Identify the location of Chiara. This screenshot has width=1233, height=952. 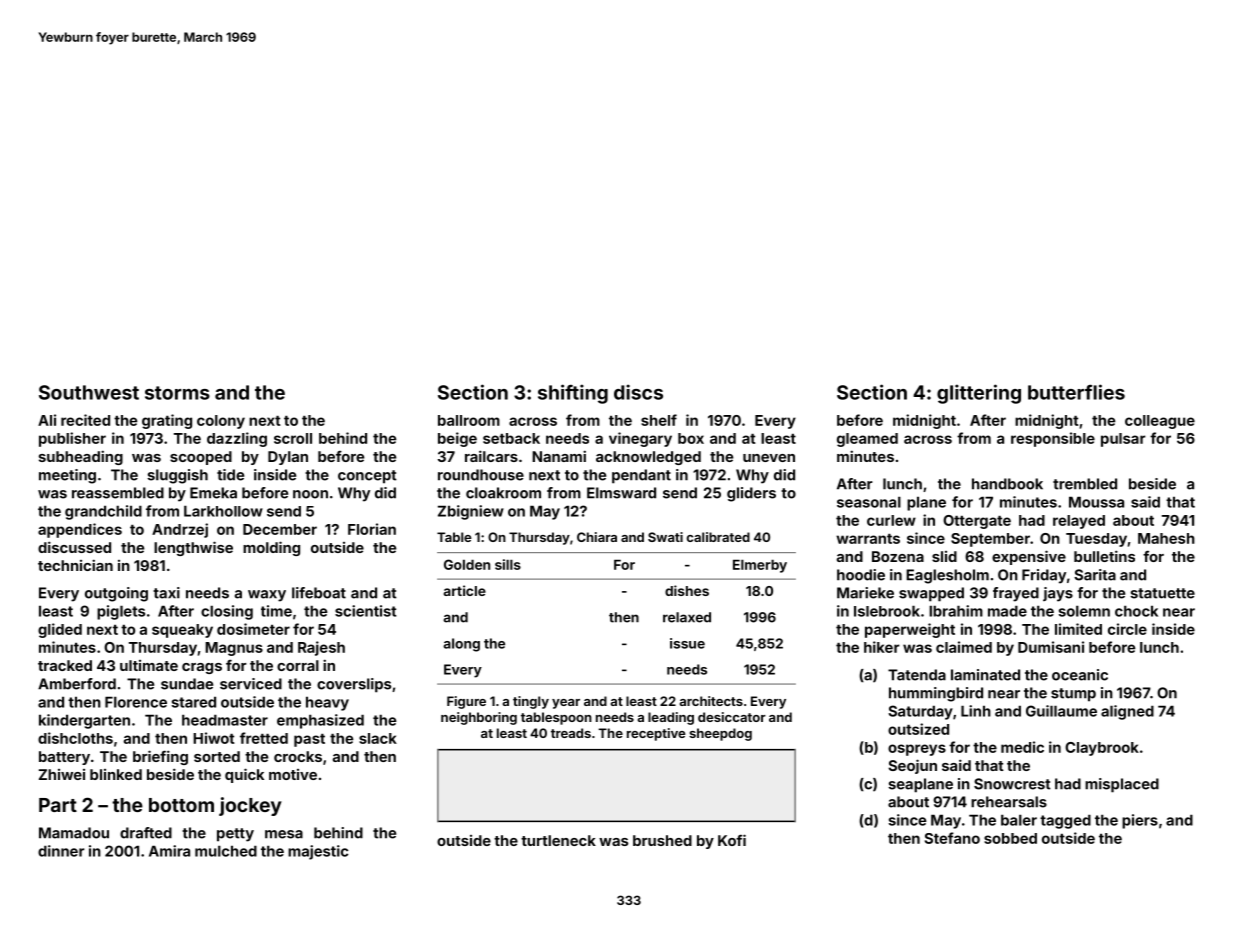
(597, 537).
